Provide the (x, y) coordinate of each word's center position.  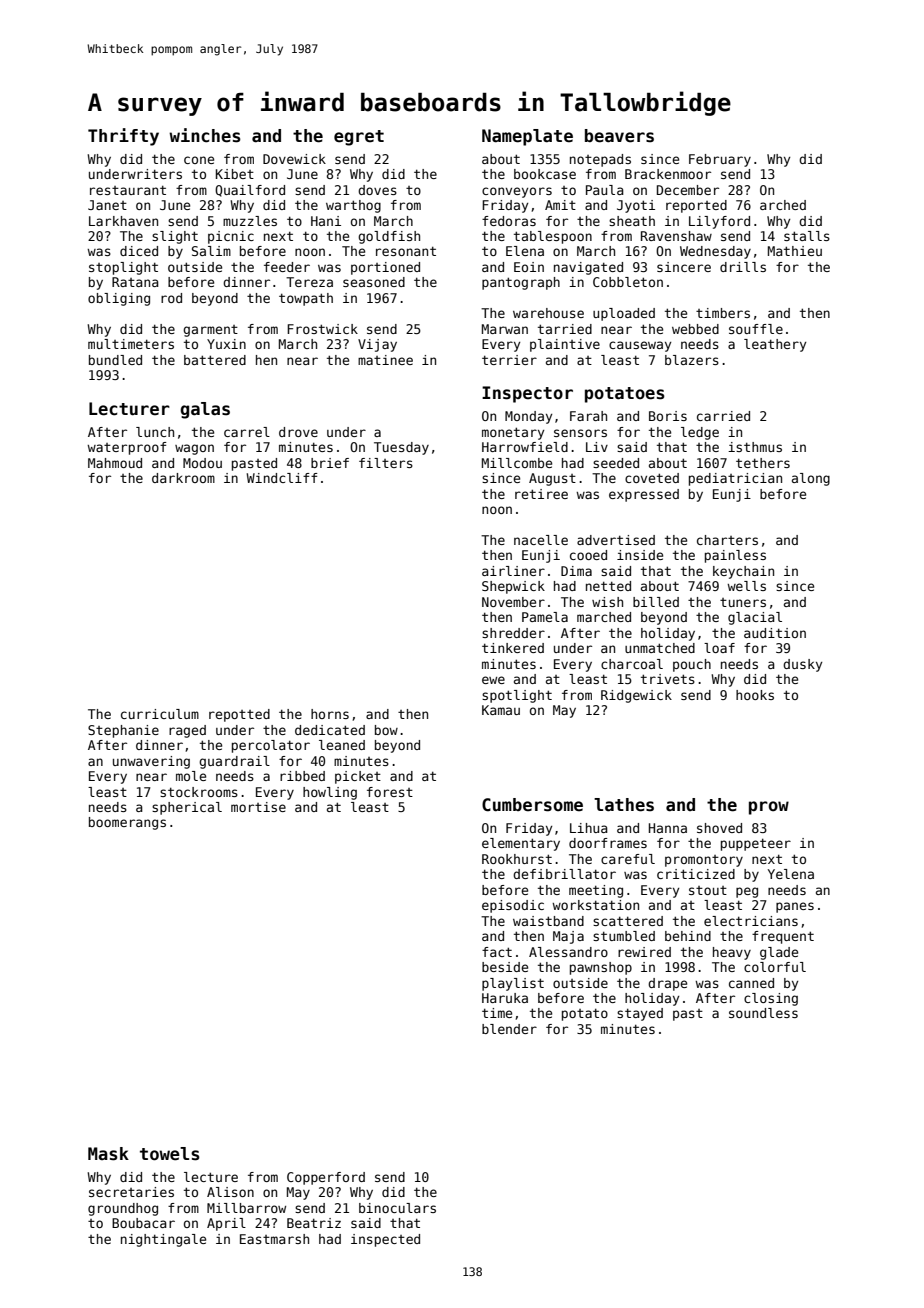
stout (708, 890)
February (720, 160)
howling (330, 793)
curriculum (160, 714)
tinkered (513, 648)
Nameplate (527, 137)
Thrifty (123, 137)
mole (191, 776)
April (226, 1224)
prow (769, 808)
